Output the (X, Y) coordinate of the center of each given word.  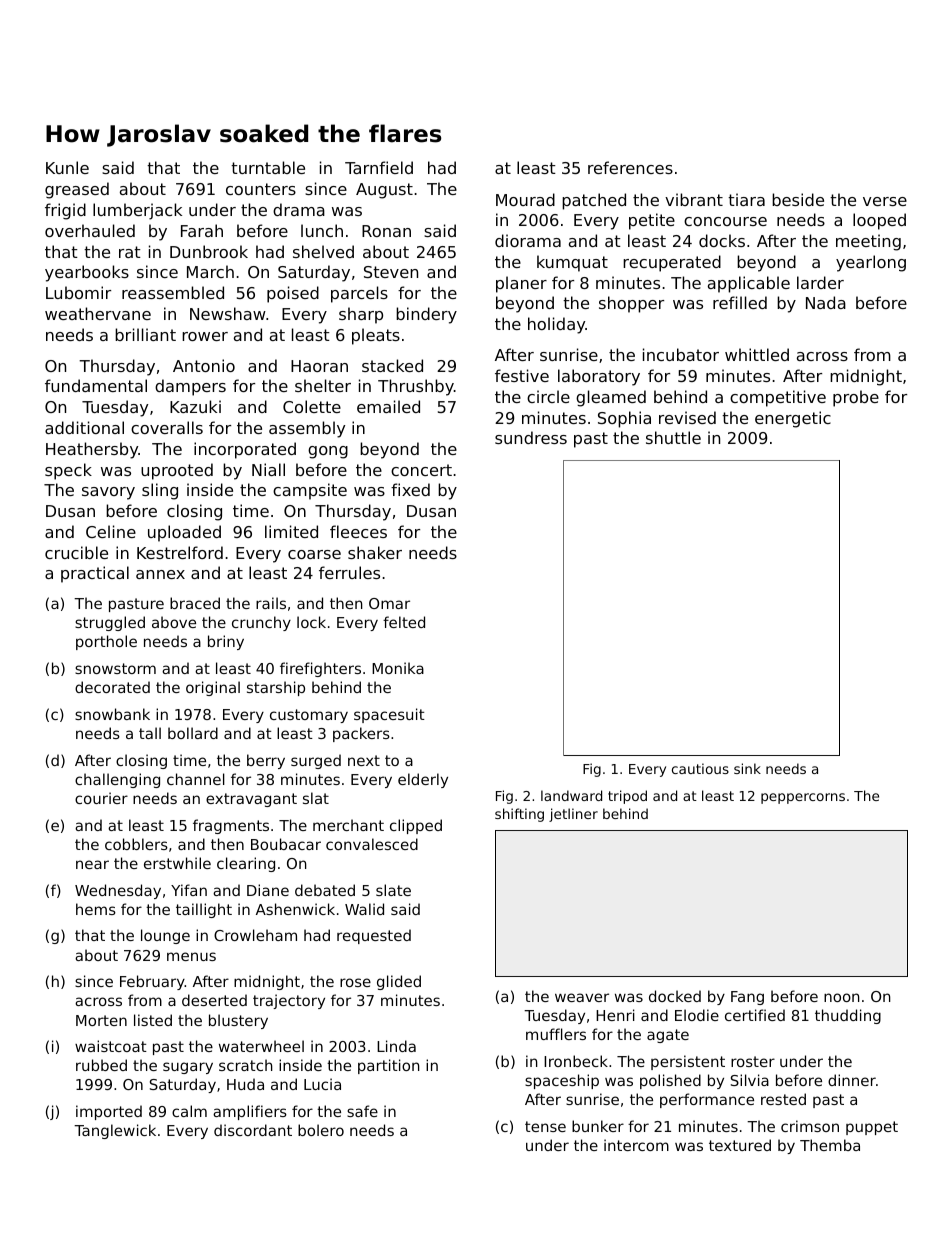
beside (798, 199)
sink (747, 768)
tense (545, 1126)
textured (740, 1145)
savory (108, 493)
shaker (375, 552)
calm (189, 1111)
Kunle (67, 167)
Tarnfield (379, 167)
